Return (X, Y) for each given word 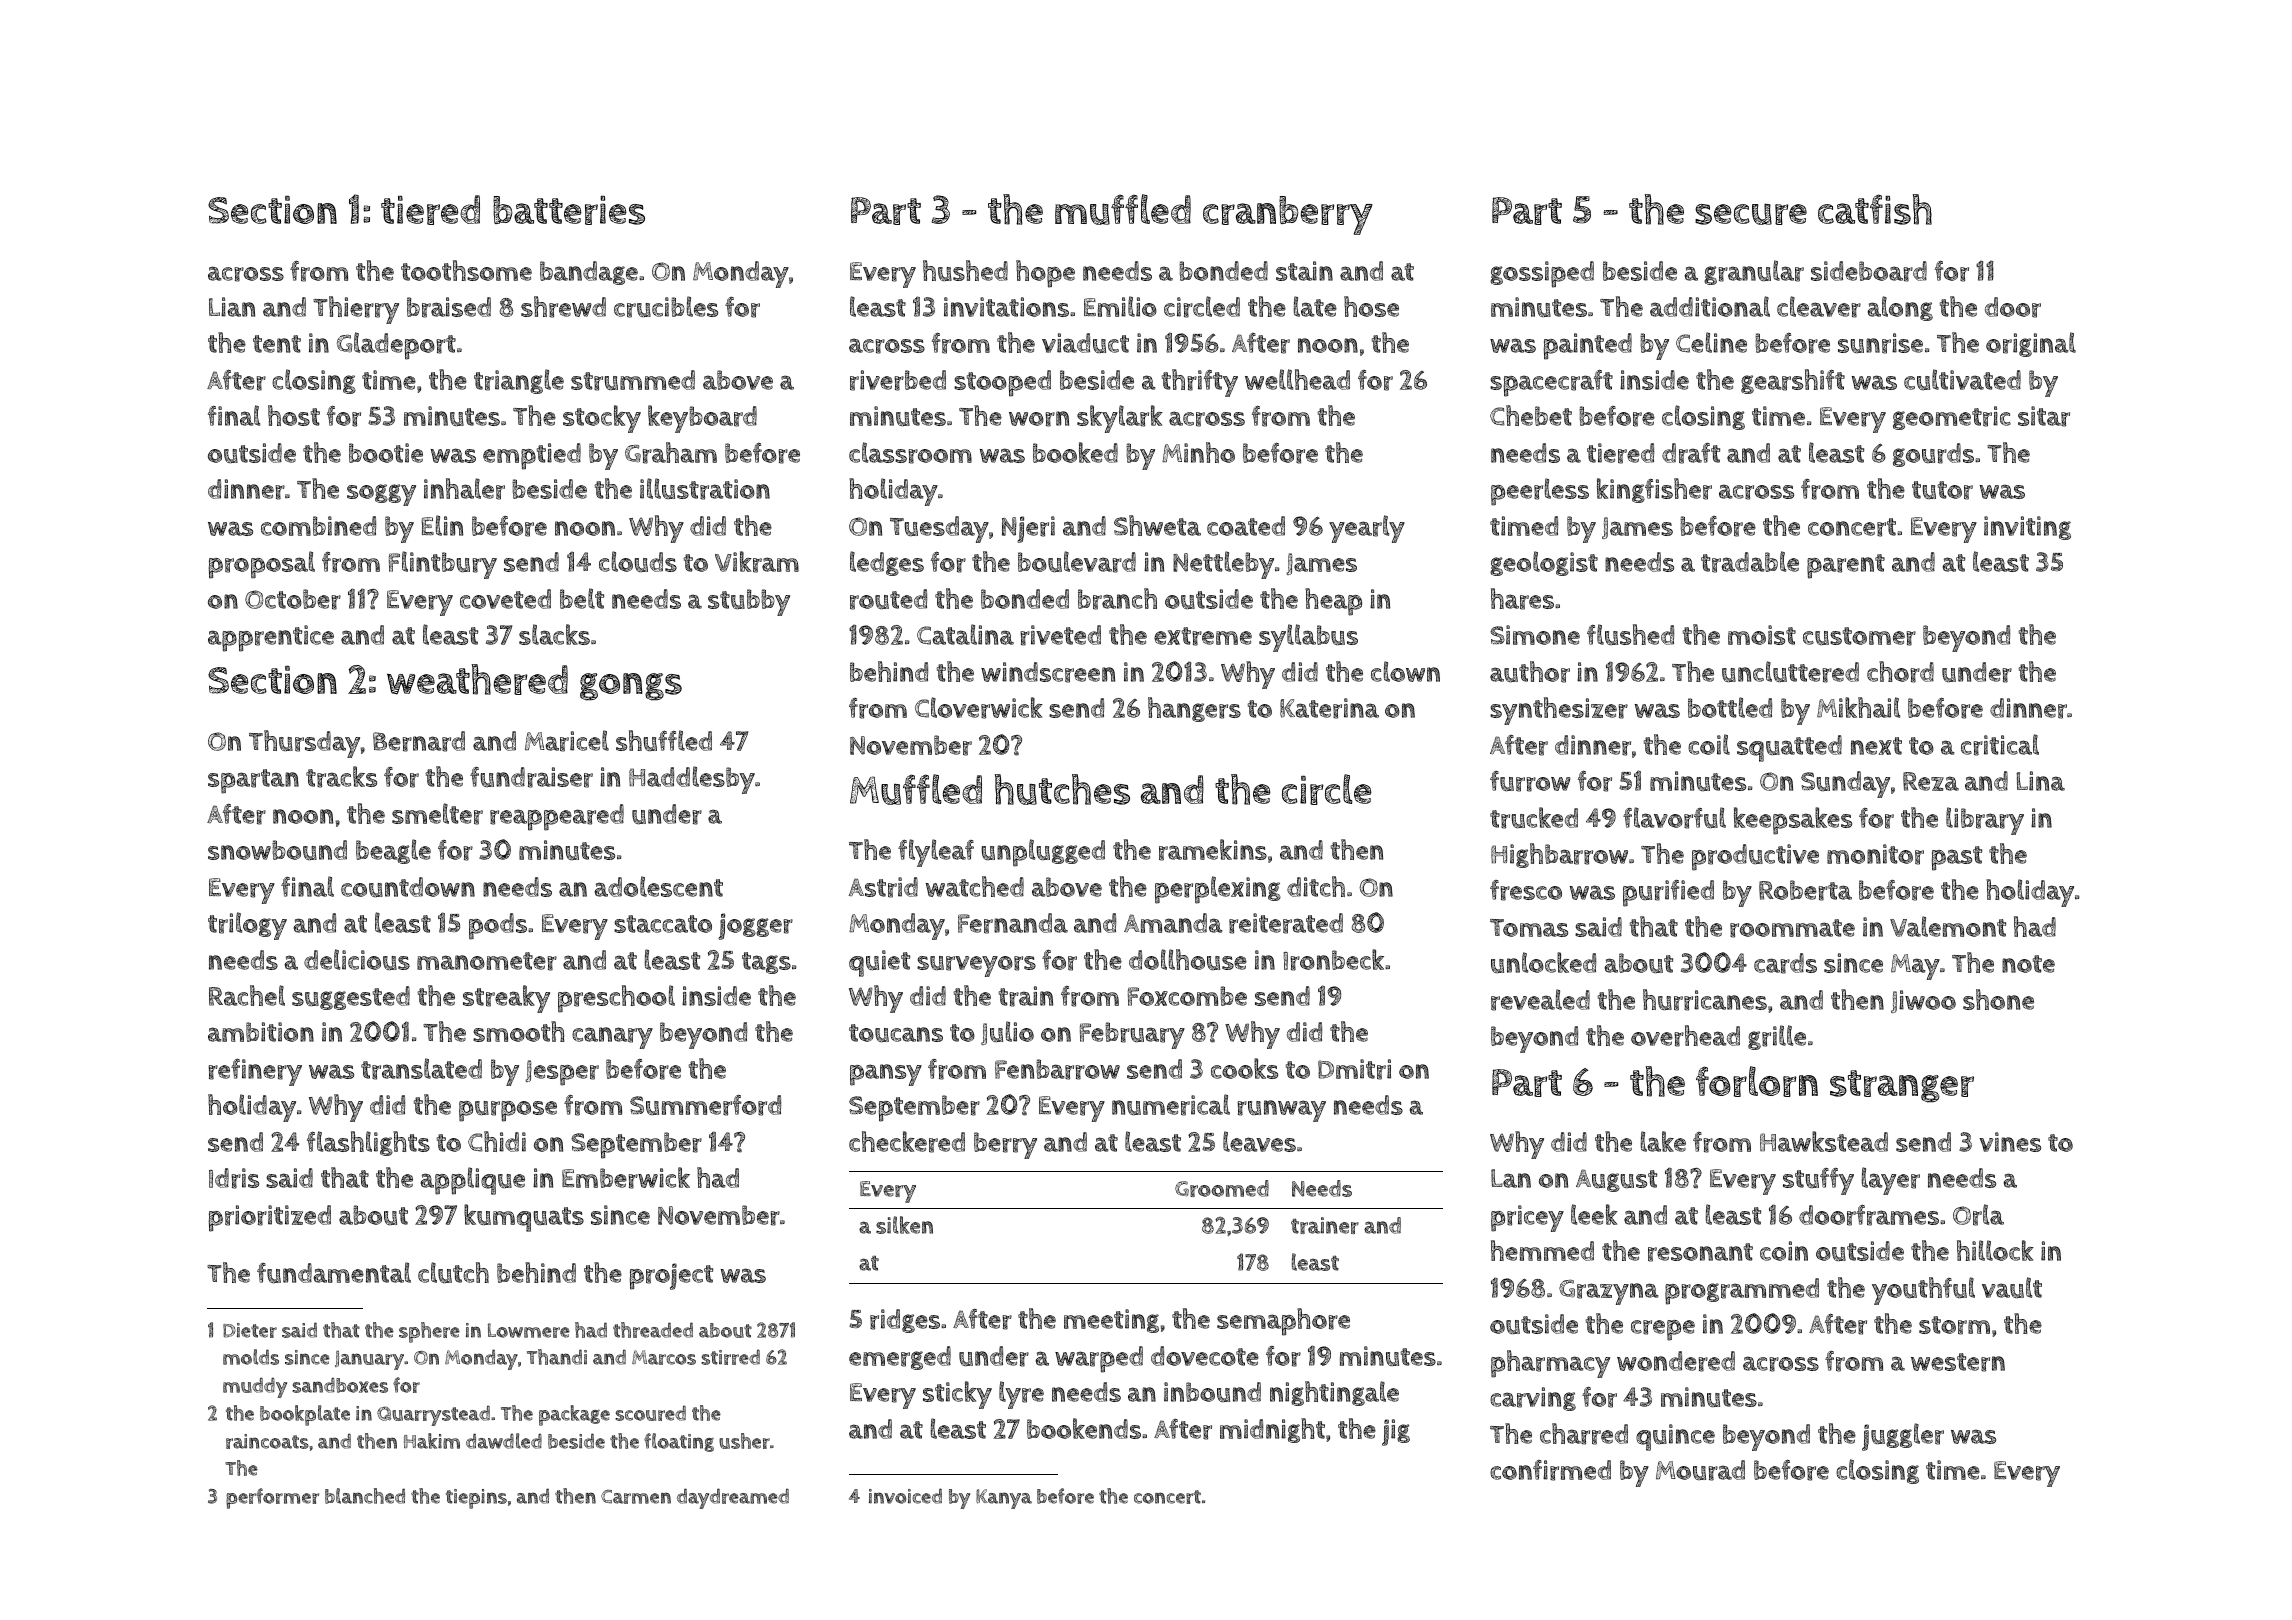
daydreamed (733, 1498)
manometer (487, 961)
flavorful (1674, 818)
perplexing (1218, 890)
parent (1846, 566)
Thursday (305, 744)
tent (277, 344)
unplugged (1043, 853)
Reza (1931, 781)
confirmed (1550, 1470)
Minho (1198, 452)
